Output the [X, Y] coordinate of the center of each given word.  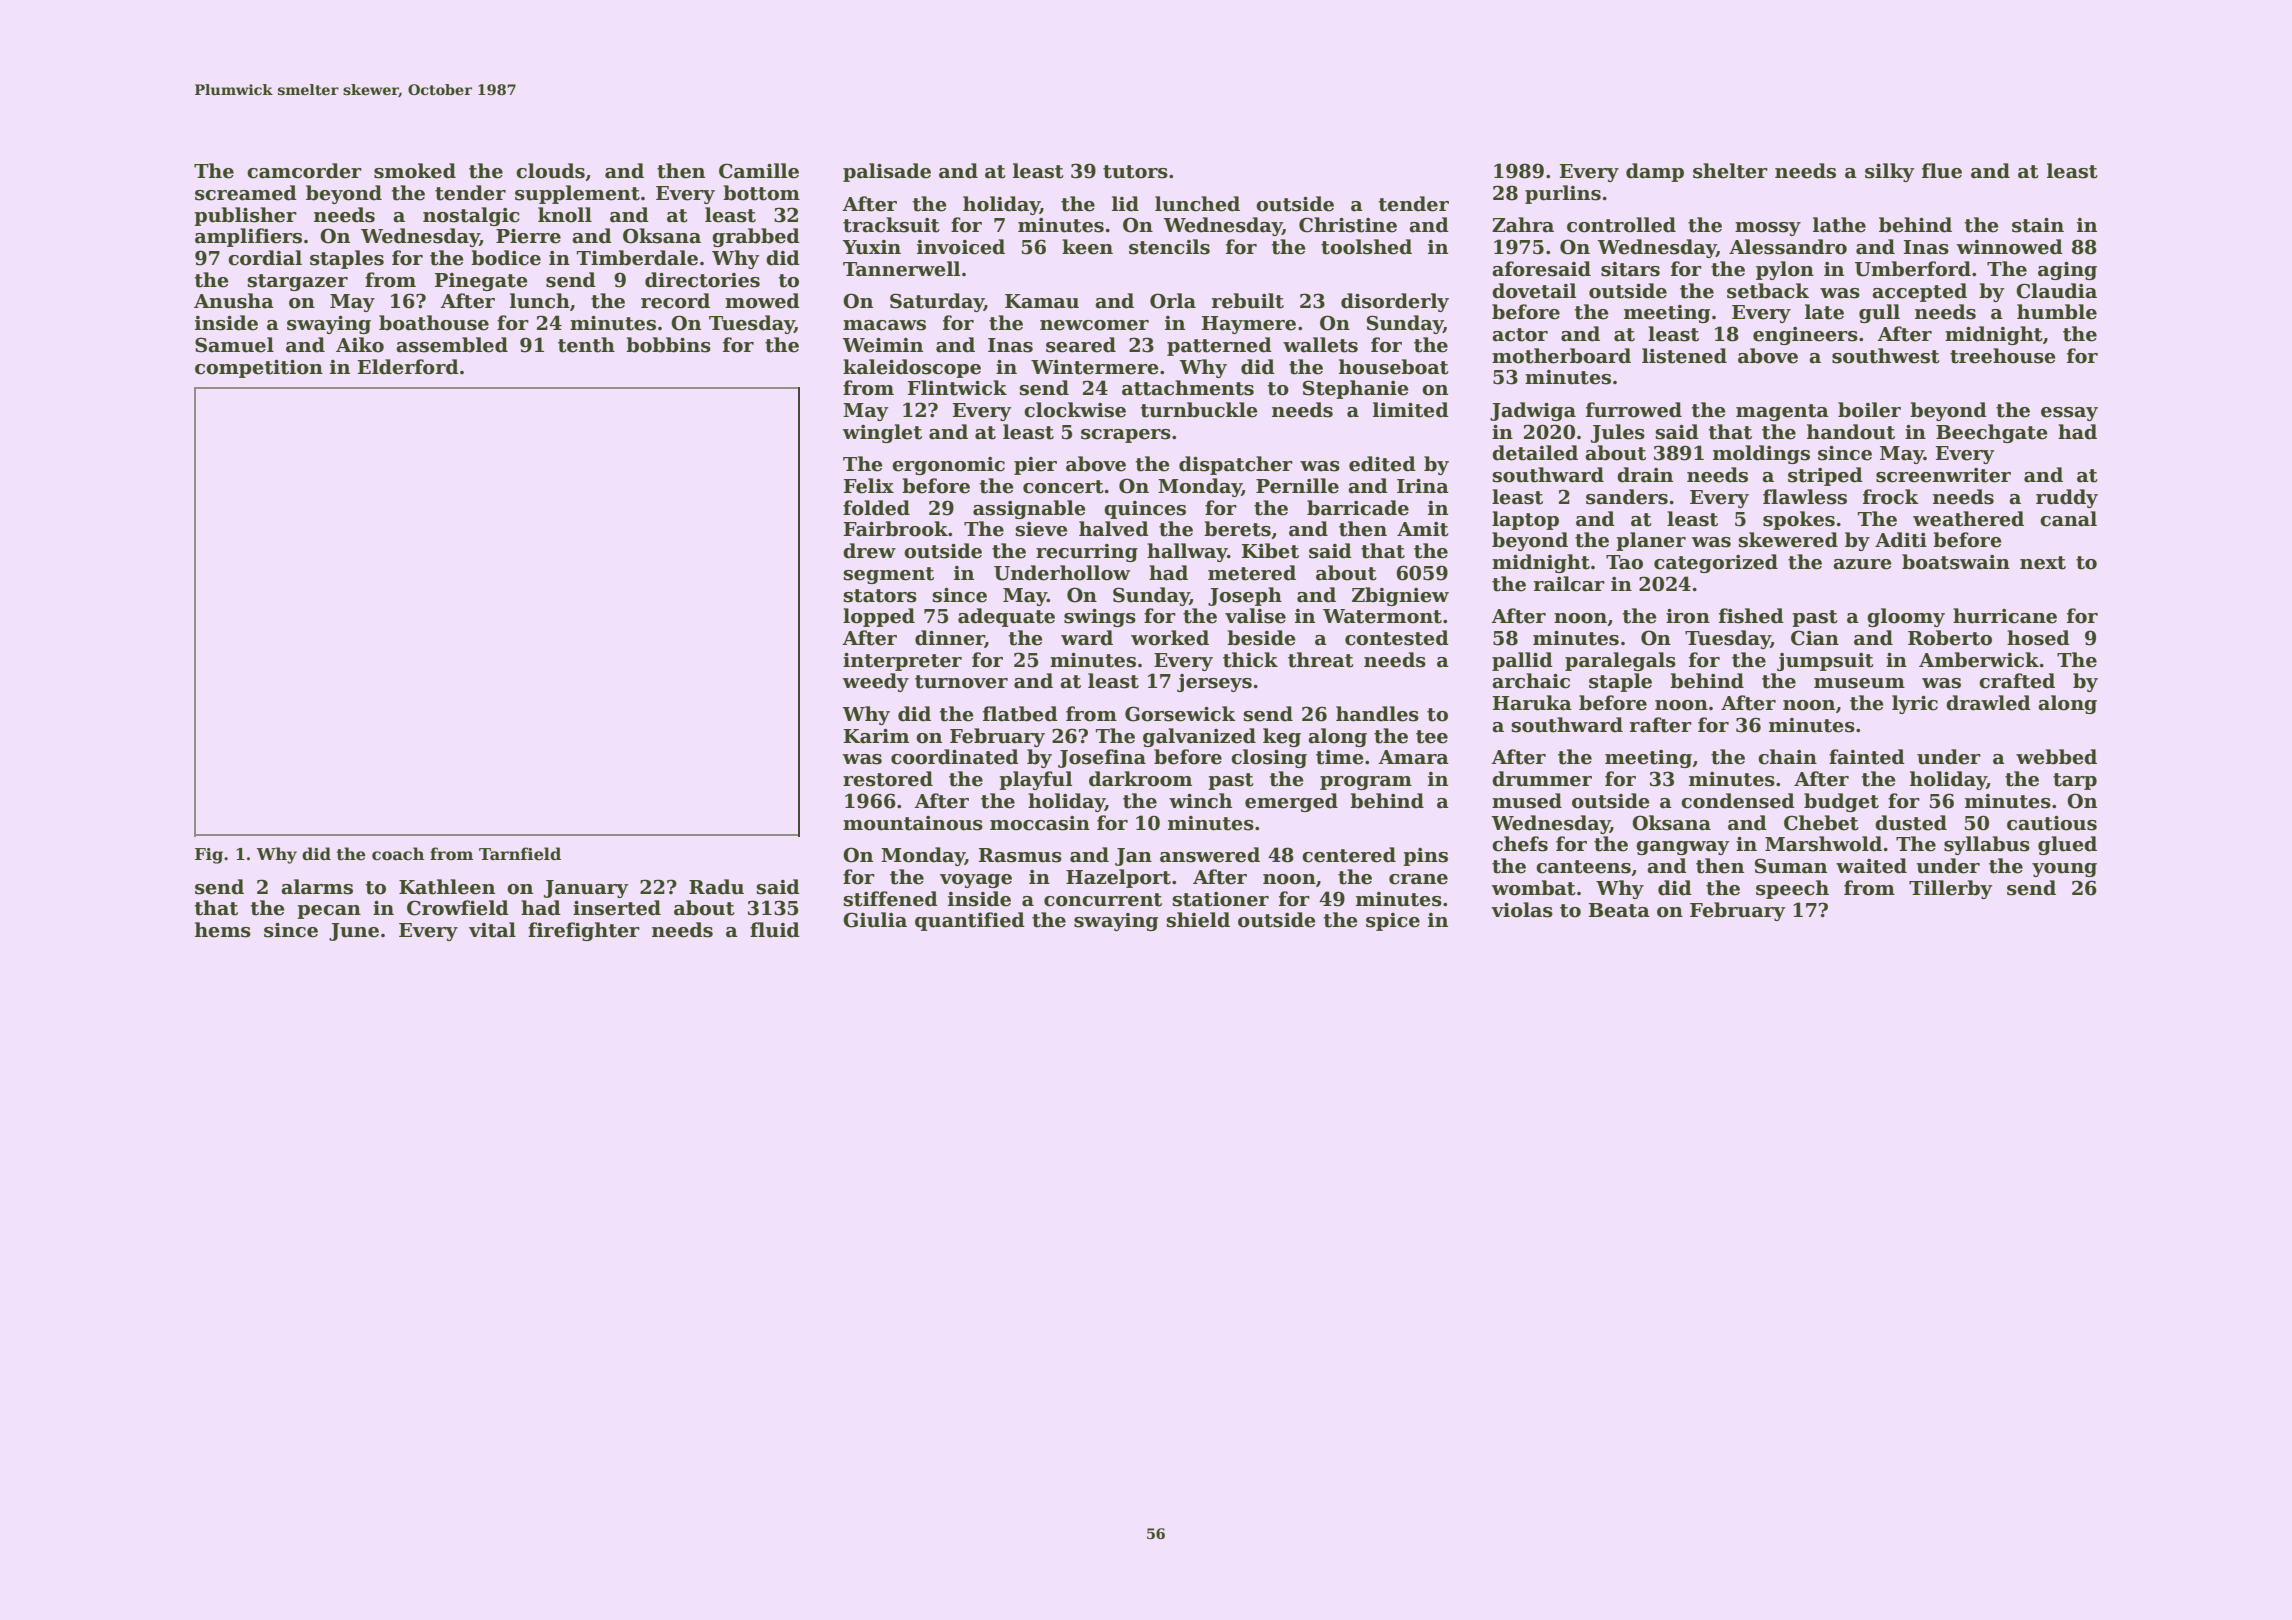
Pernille [1297, 486]
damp [1655, 172]
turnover [961, 682]
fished [1751, 616]
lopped [879, 617]
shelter [1730, 171]
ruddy [2067, 498]
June [354, 932]
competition [259, 369]
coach [398, 853]
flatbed [1020, 714]
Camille [759, 171]
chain [1787, 757]
